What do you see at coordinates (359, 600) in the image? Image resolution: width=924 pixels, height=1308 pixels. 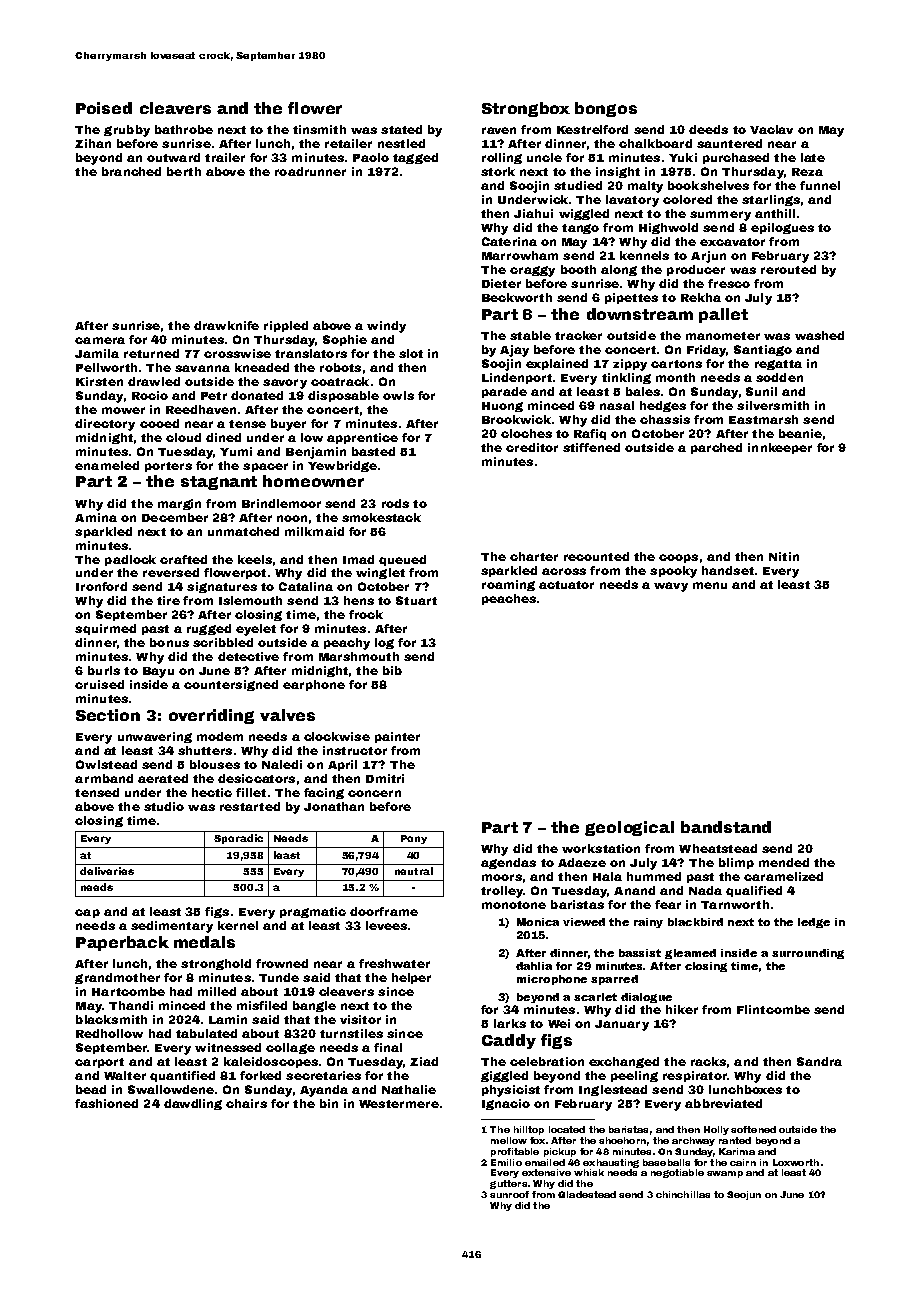 I see `hens` at bounding box center [359, 600].
